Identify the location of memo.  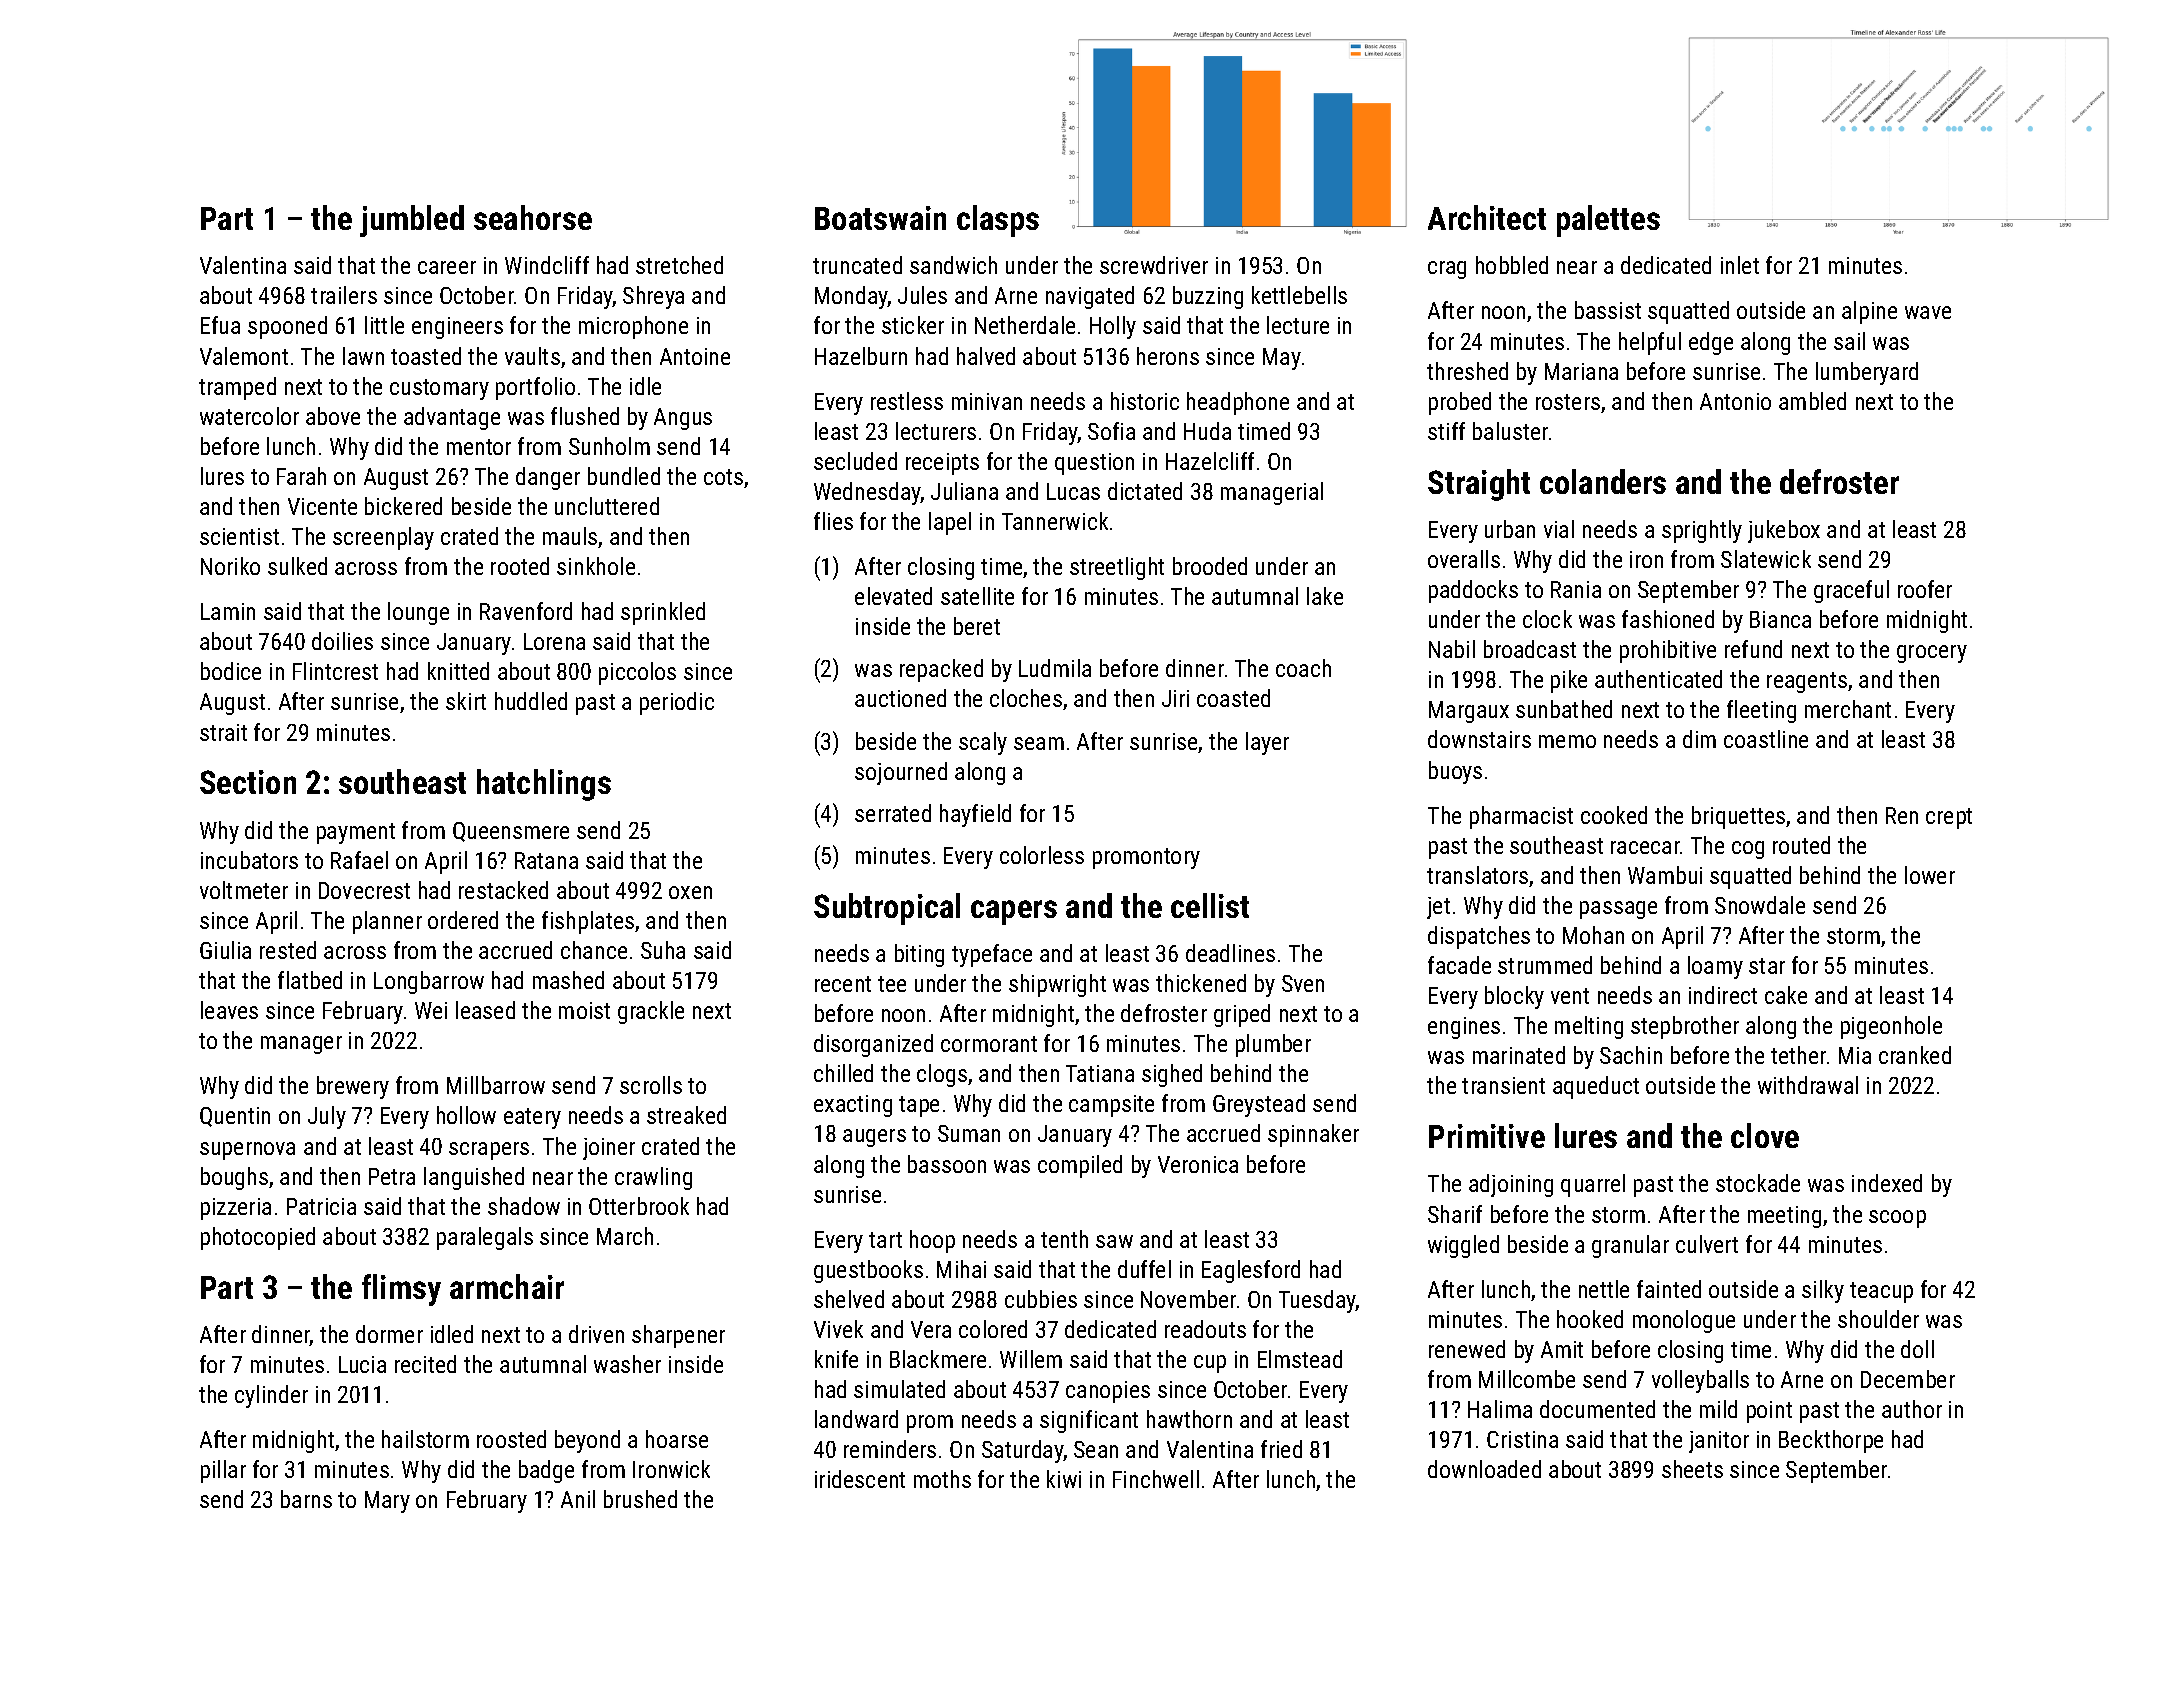
(1567, 741).
